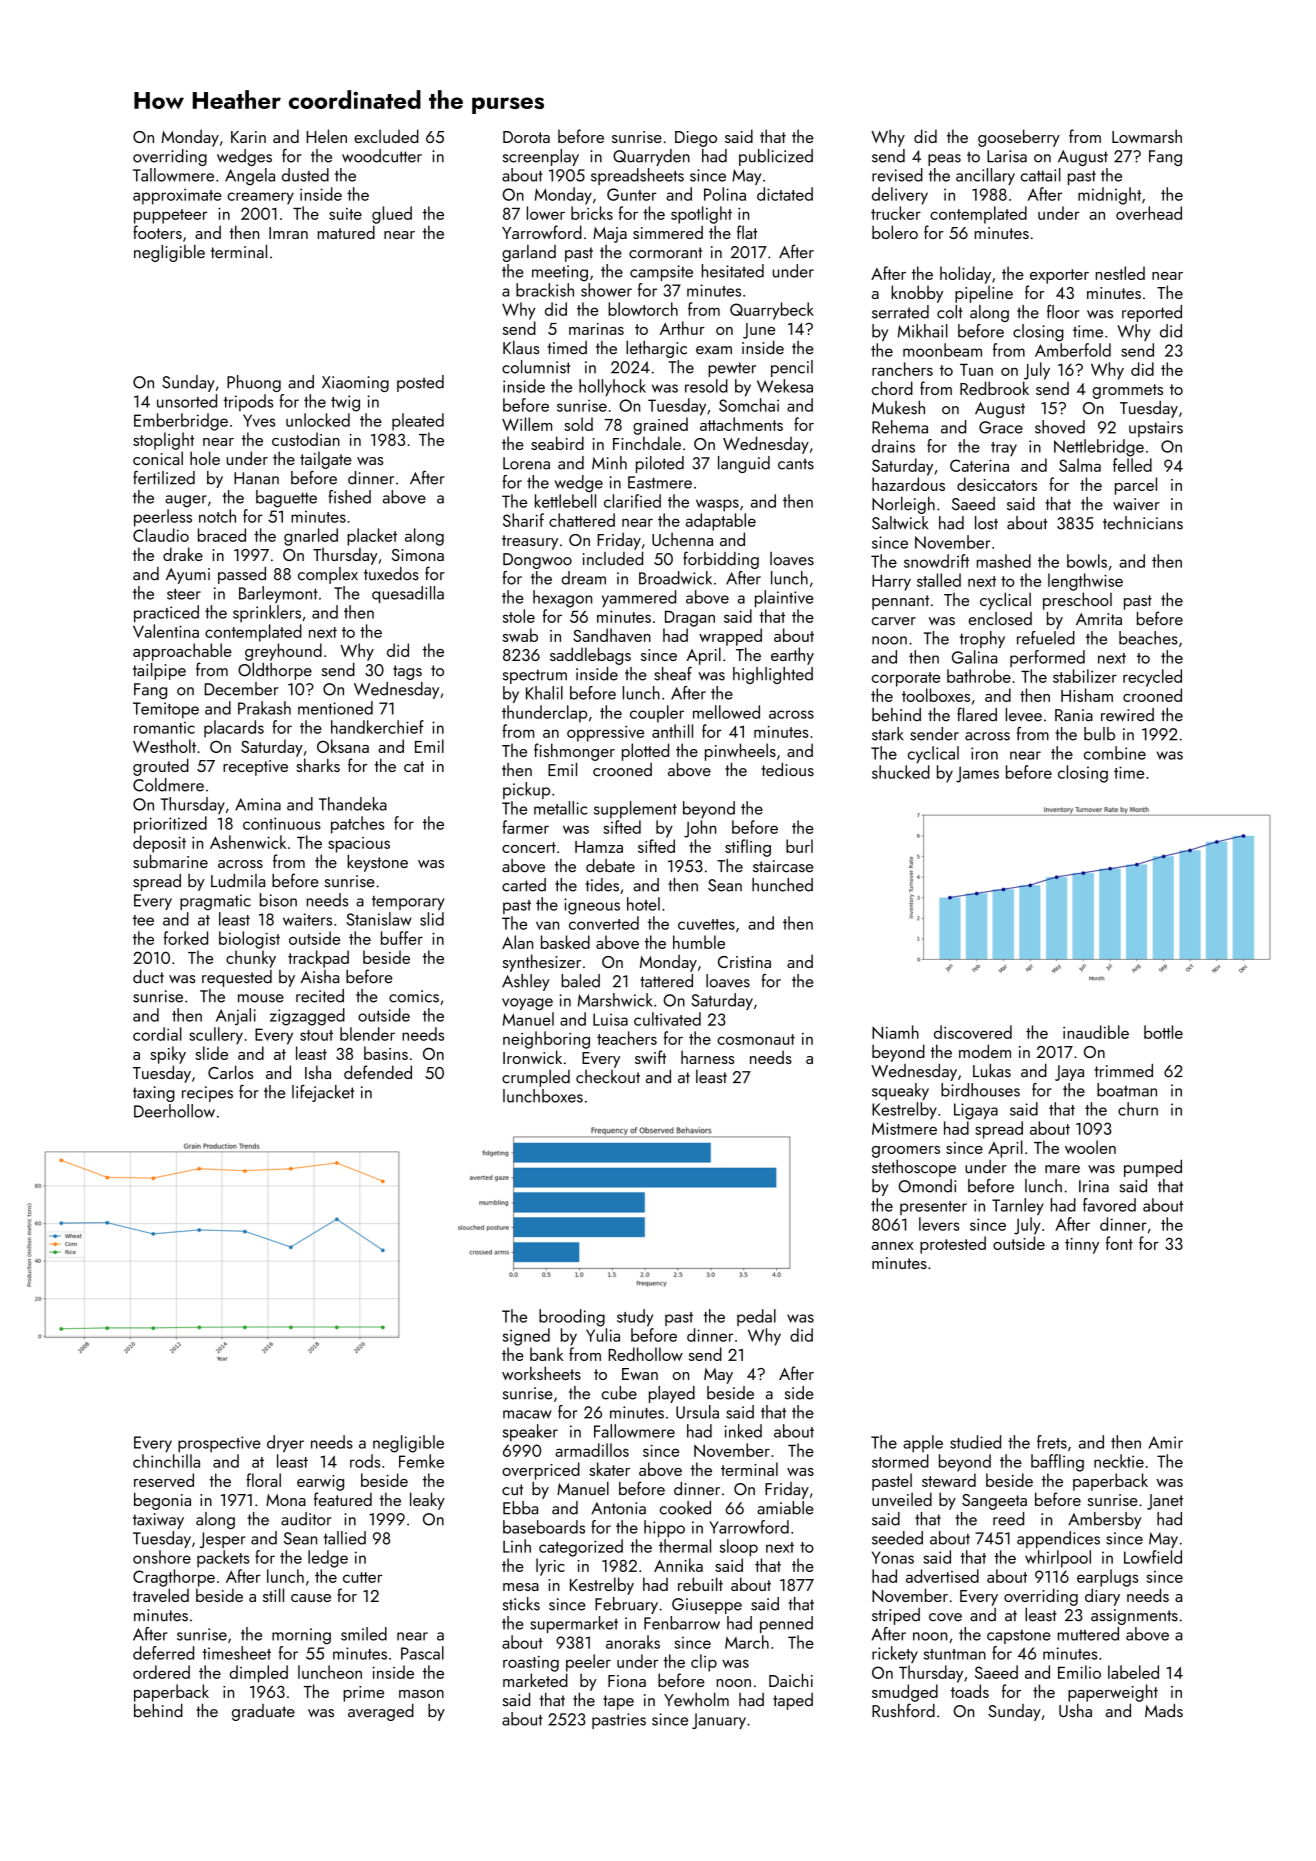 The width and height of the page is (1316, 1861). Describe the element at coordinates (263, 1712) in the page. I see `graduate` at that location.
